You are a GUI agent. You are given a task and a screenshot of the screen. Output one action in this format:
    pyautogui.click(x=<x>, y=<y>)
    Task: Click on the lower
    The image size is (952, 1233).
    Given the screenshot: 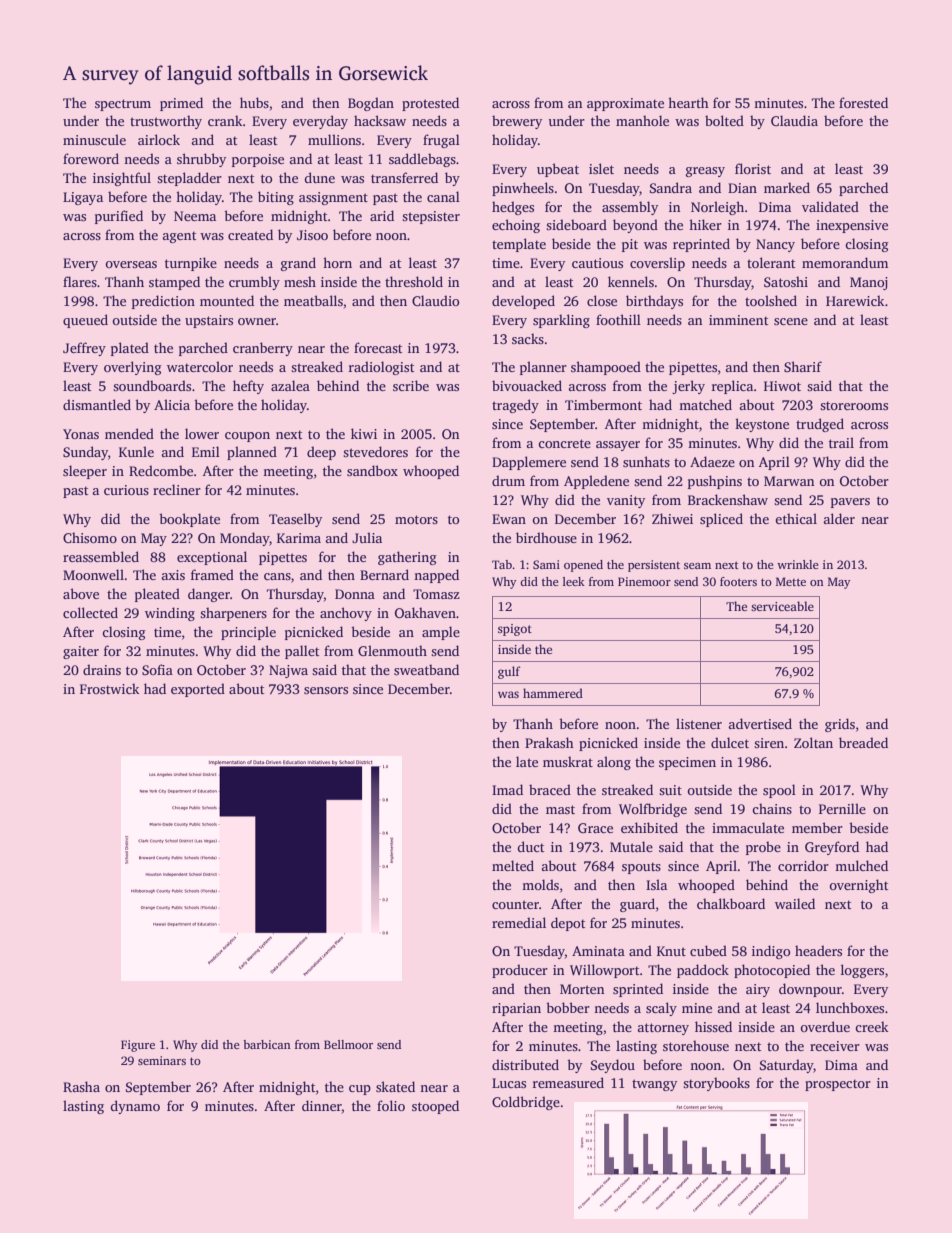 What is the action you would take?
    pyautogui.click(x=202, y=433)
